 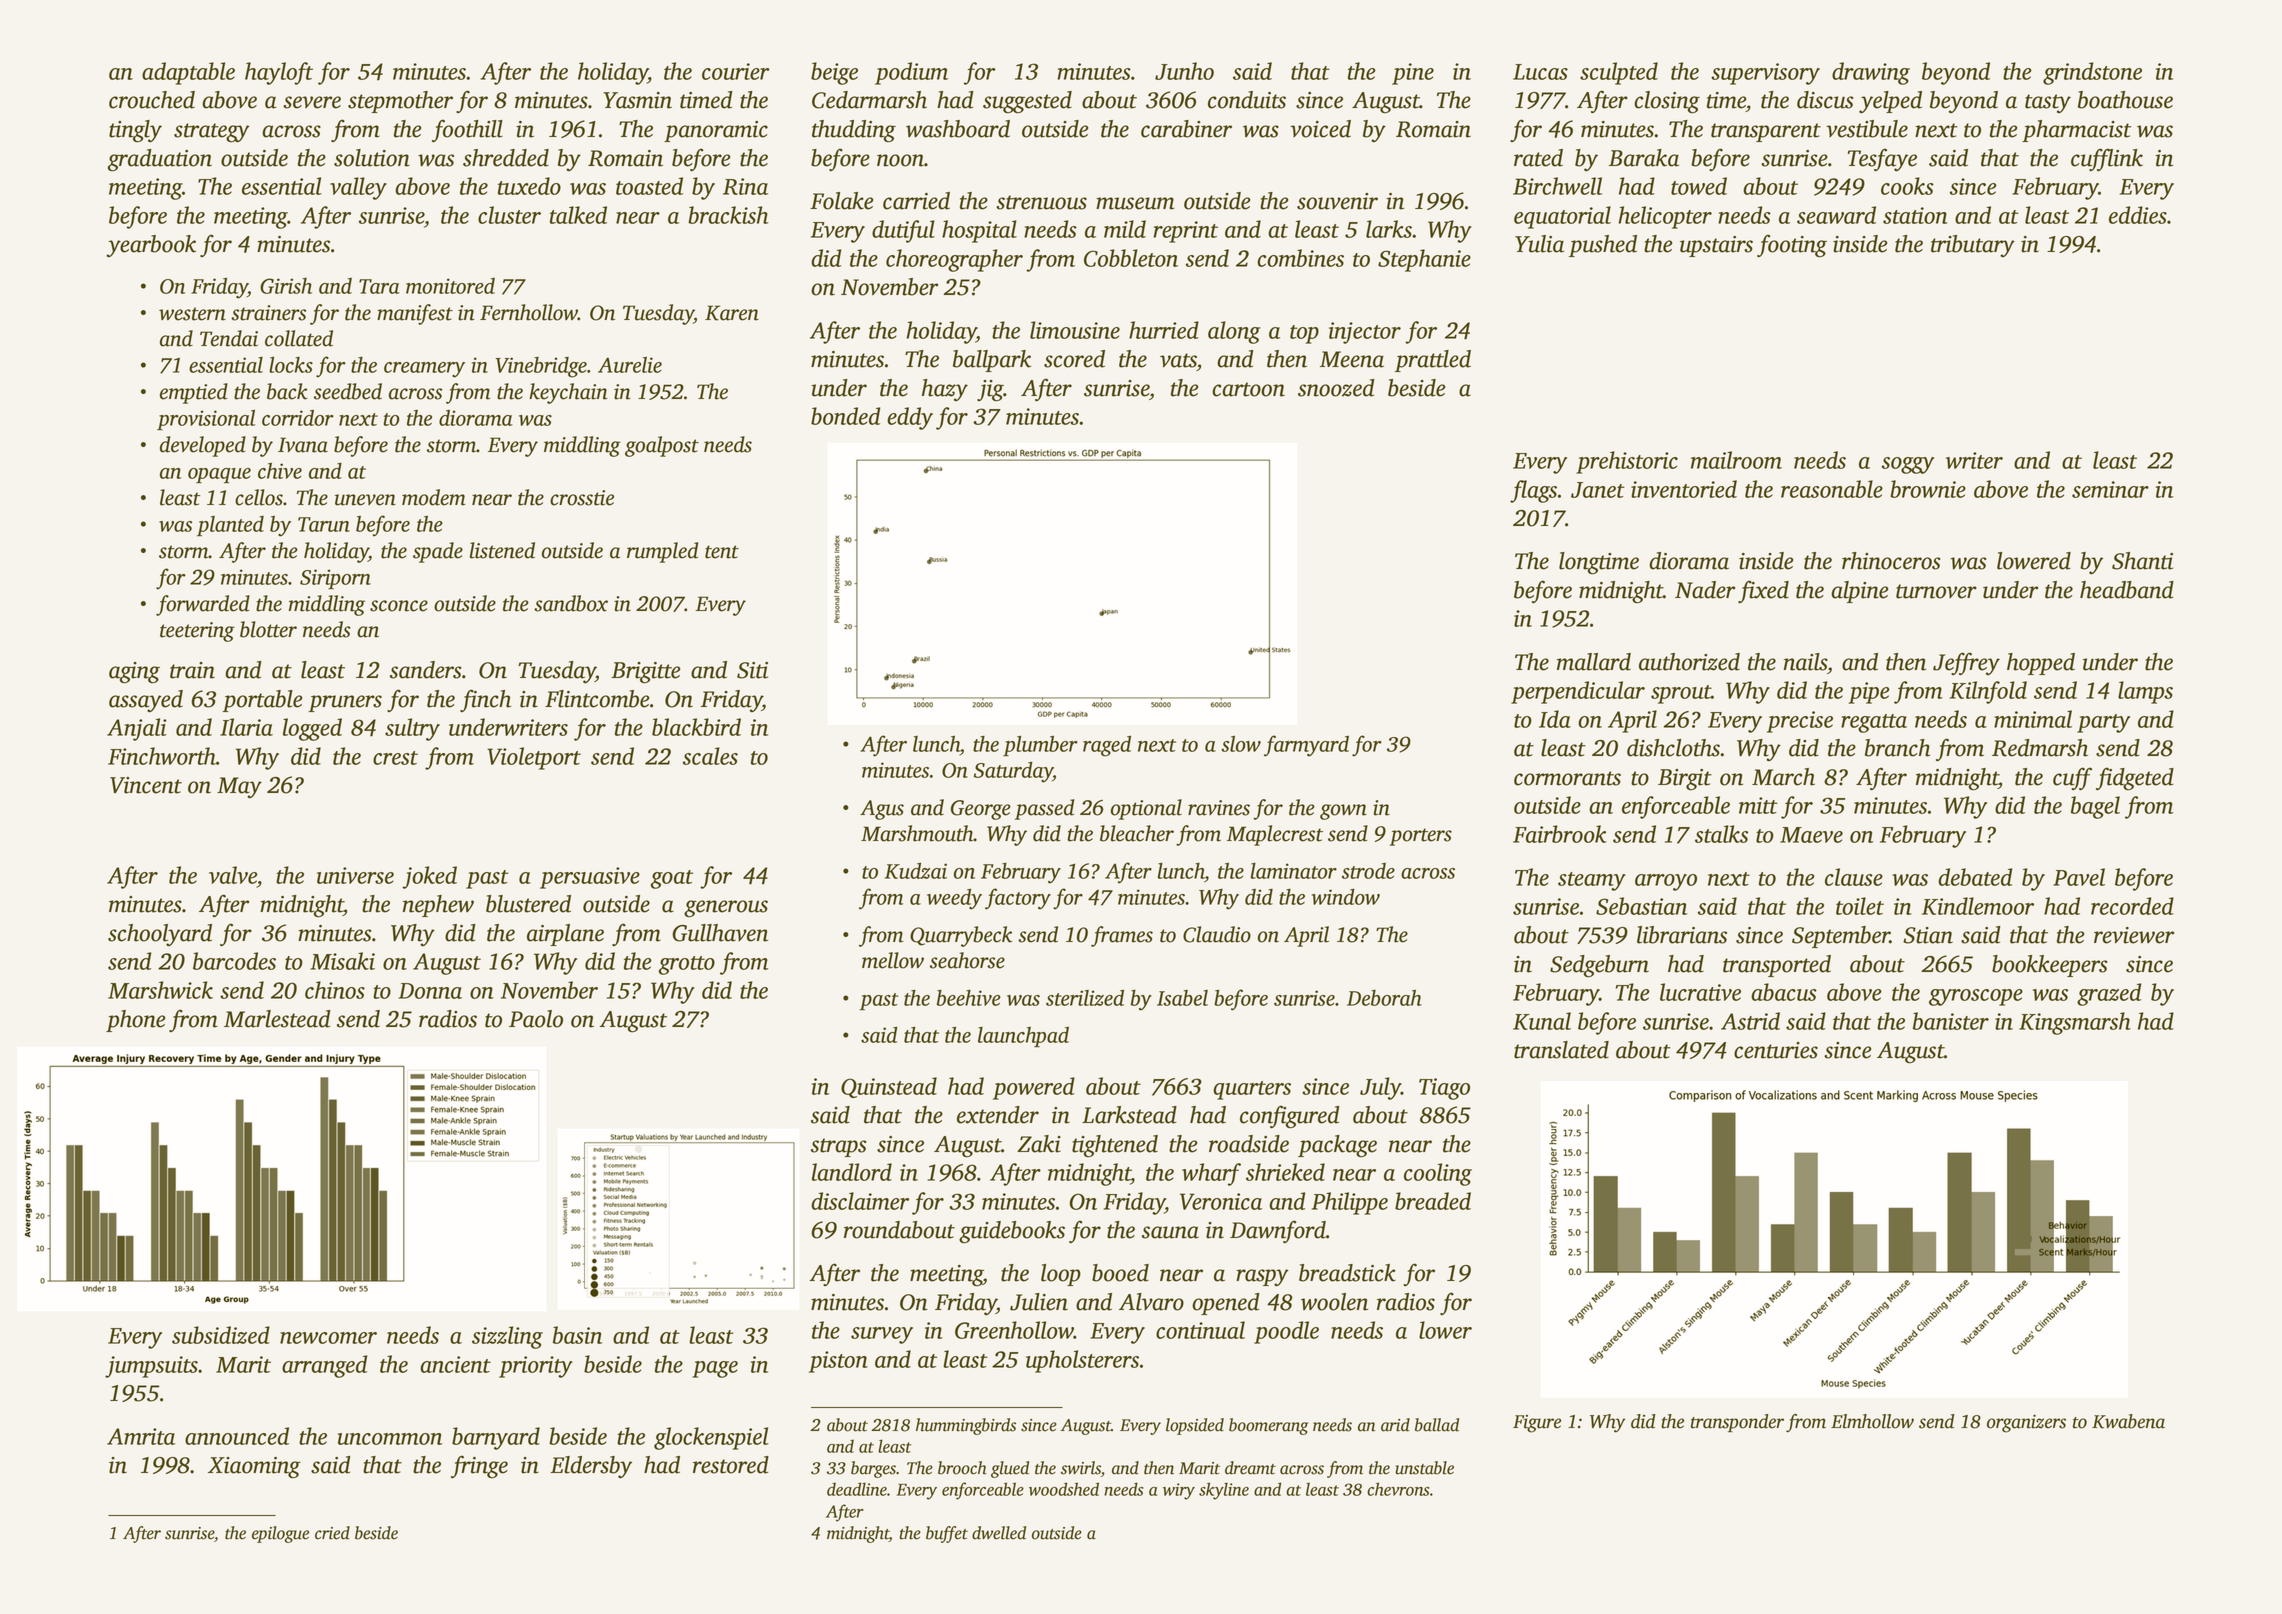 I want to click on chevrons, so click(x=1398, y=1489).
